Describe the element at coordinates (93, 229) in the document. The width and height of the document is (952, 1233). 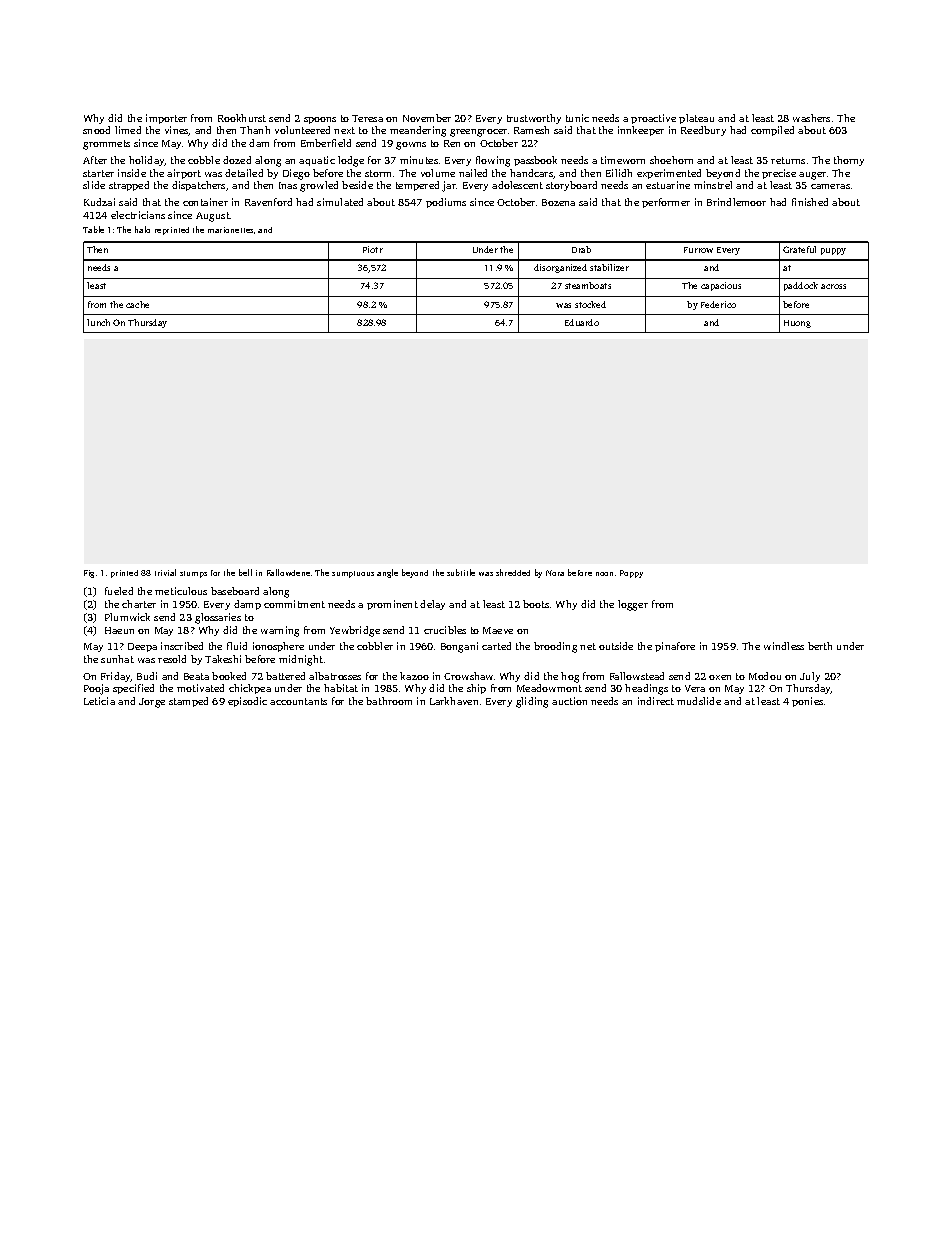
I see `Table` at that location.
